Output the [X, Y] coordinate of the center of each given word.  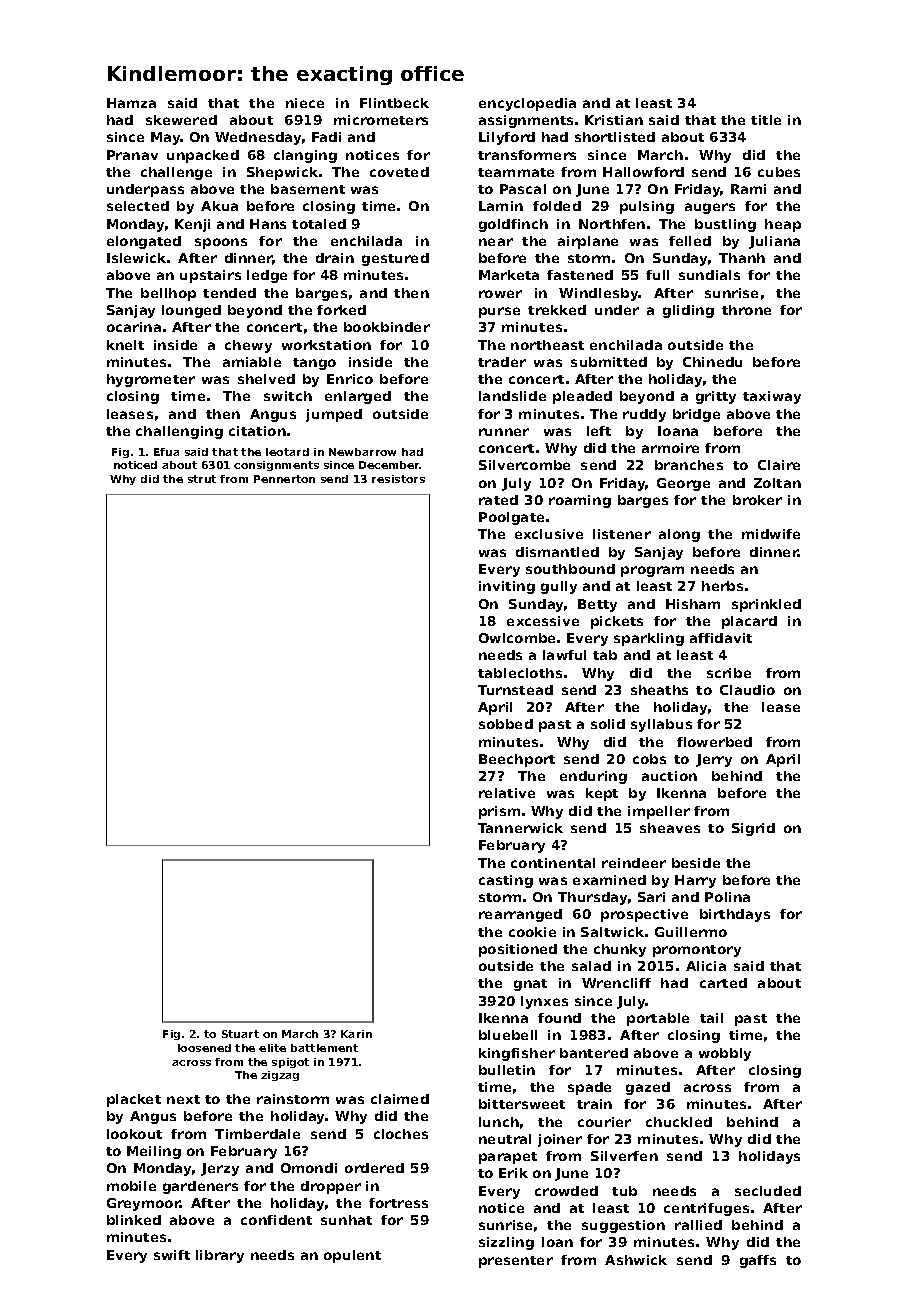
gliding [688, 311]
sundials [709, 275]
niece [305, 103]
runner [504, 432]
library [220, 1256]
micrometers [381, 120]
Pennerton [284, 479]
